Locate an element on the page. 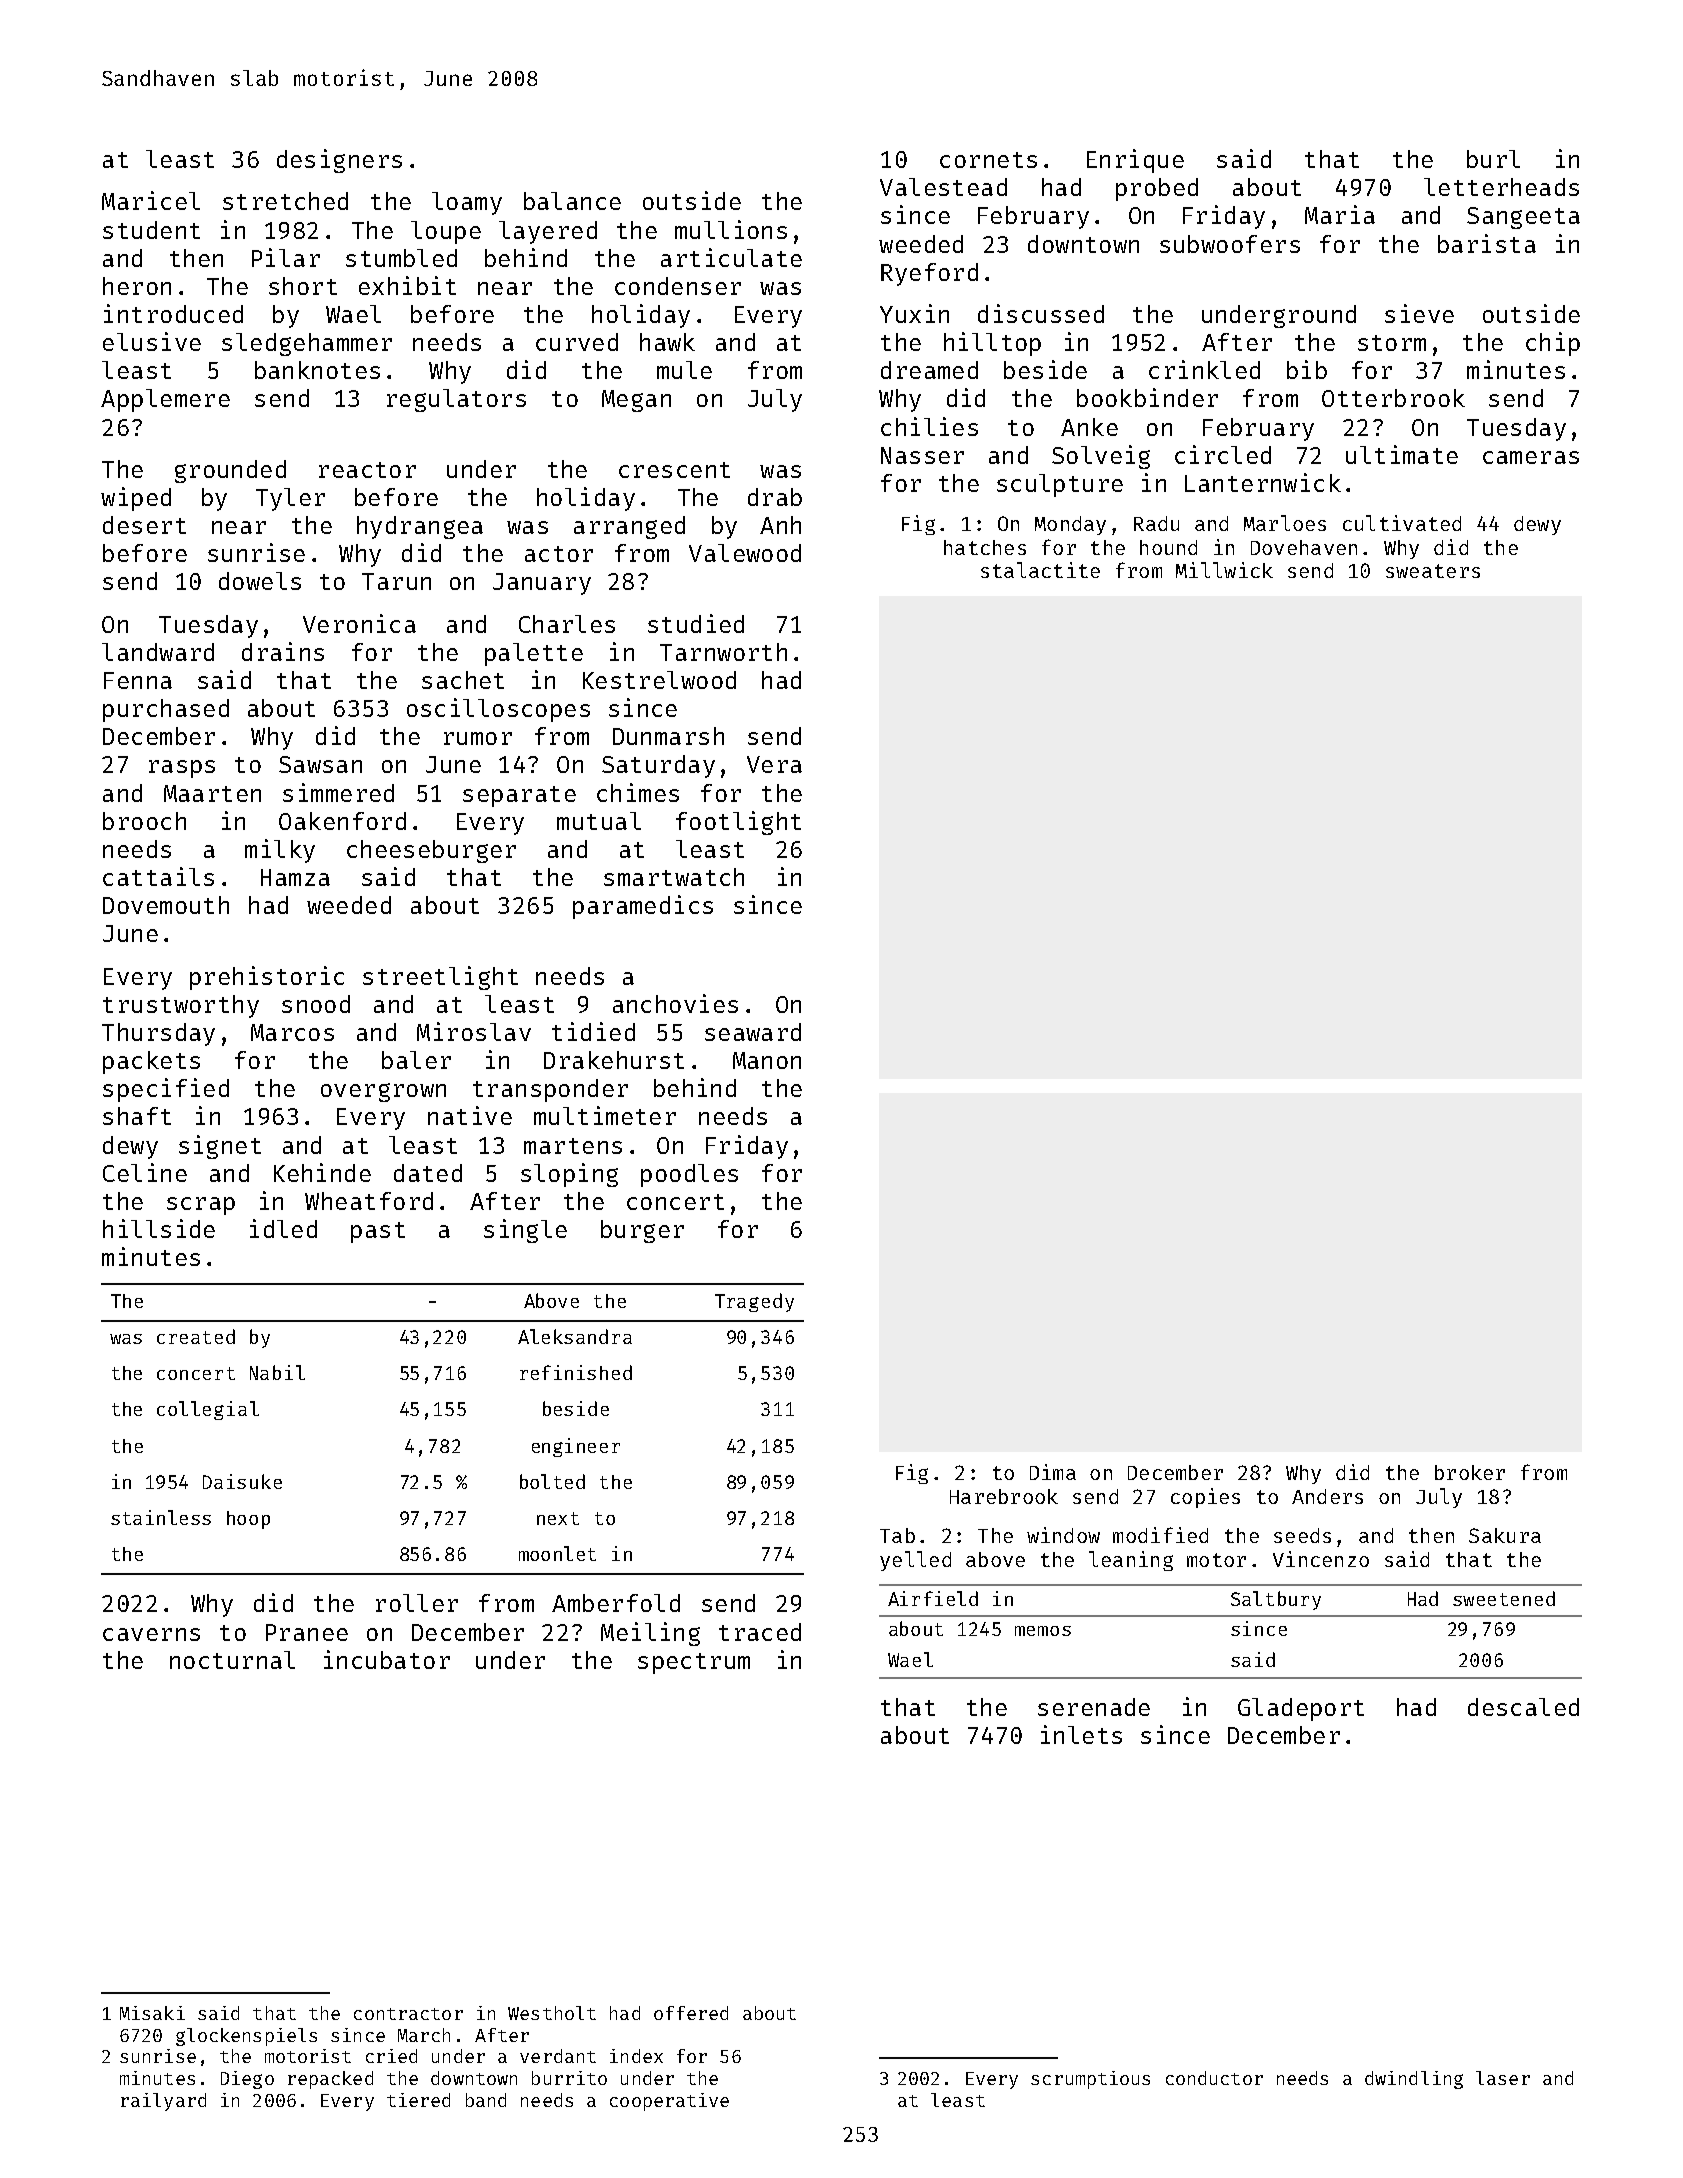 This document has width=1683, height=2178. Sangeeta is located at coordinates (1523, 218).
